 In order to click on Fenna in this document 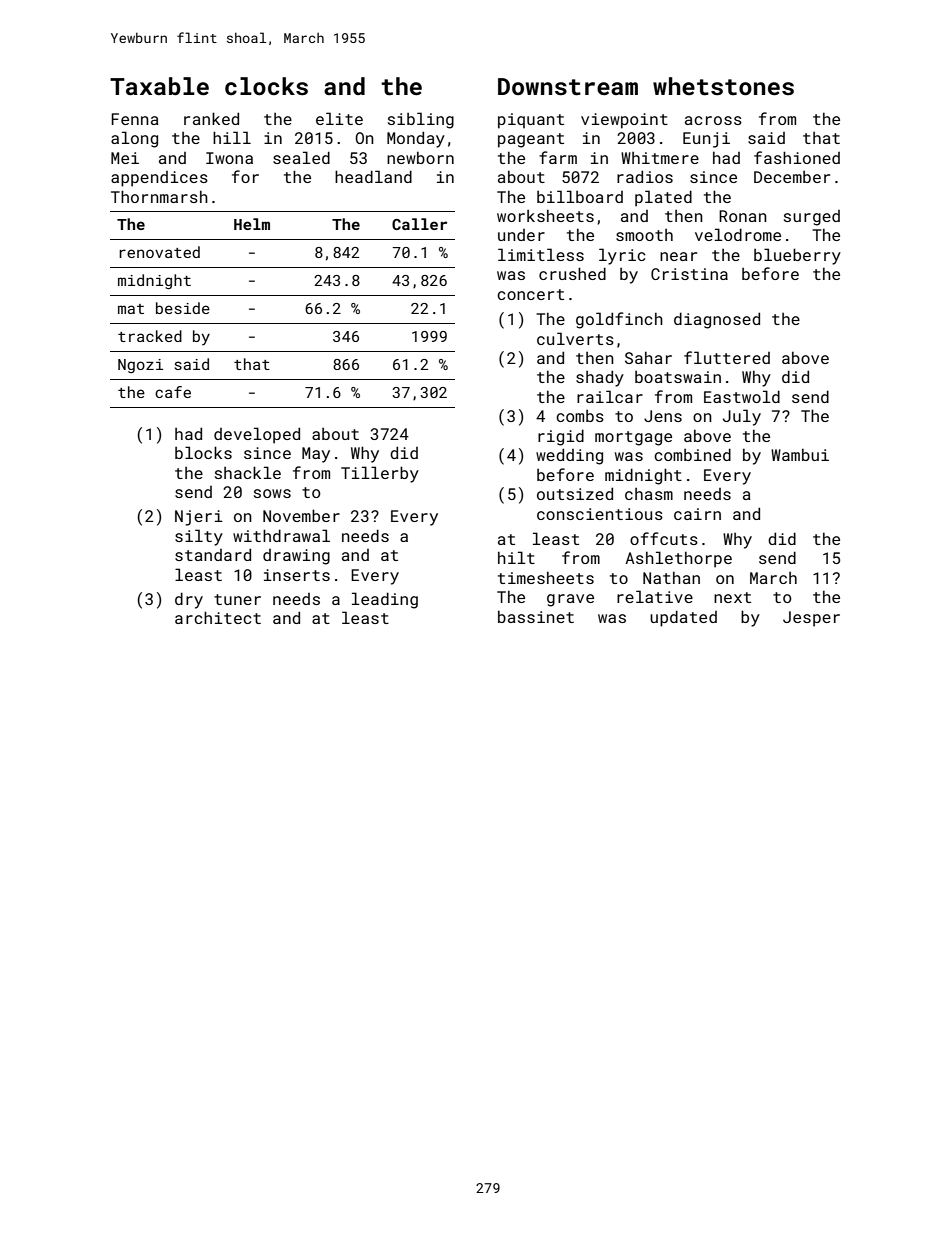, I will do `click(135, 119)`.
